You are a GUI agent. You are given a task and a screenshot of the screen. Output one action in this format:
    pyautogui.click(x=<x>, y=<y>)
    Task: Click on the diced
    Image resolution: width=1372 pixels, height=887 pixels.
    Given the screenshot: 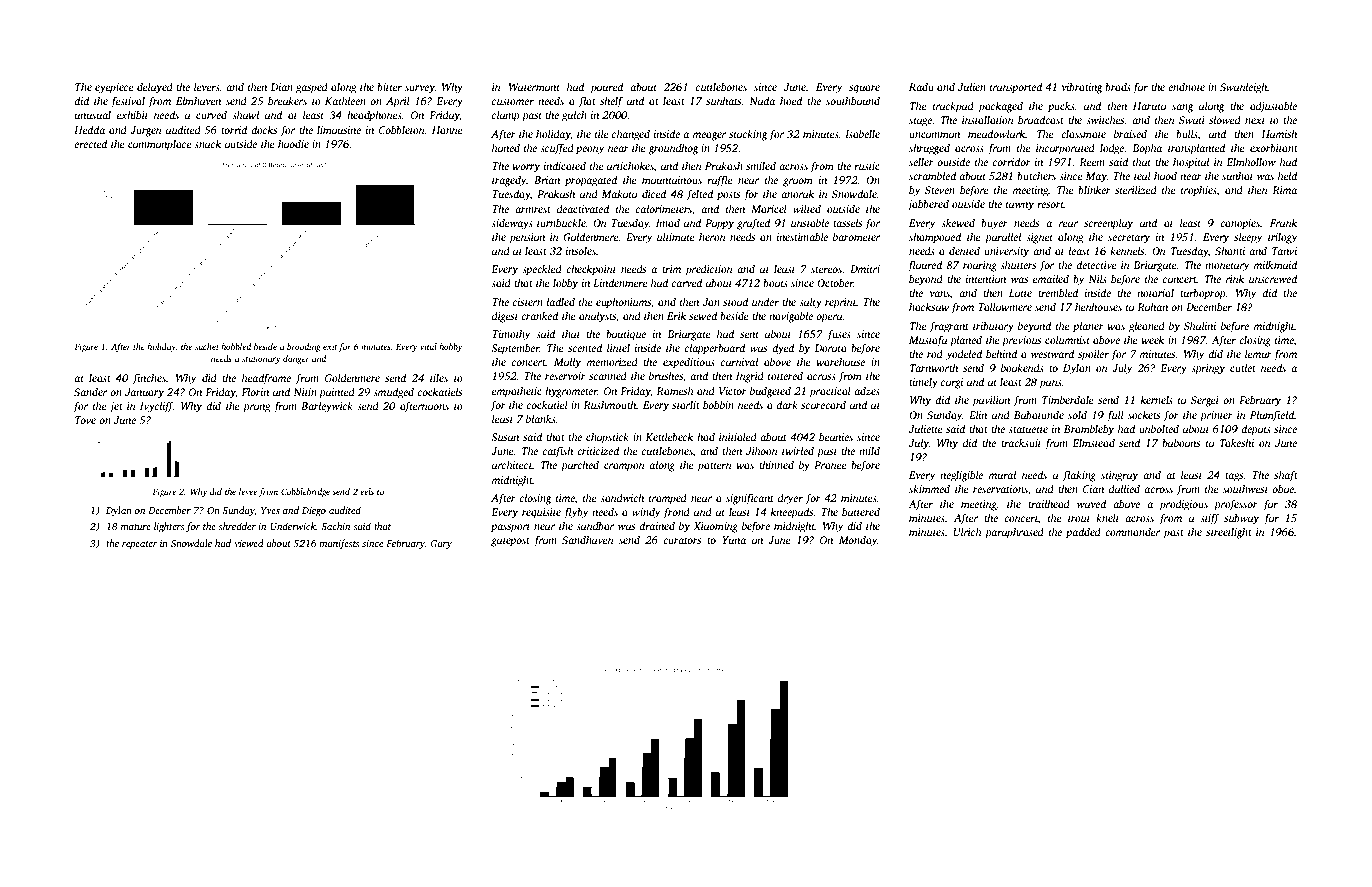 What is the action you would take?
    pyautogui.click(x=654, y=193)
